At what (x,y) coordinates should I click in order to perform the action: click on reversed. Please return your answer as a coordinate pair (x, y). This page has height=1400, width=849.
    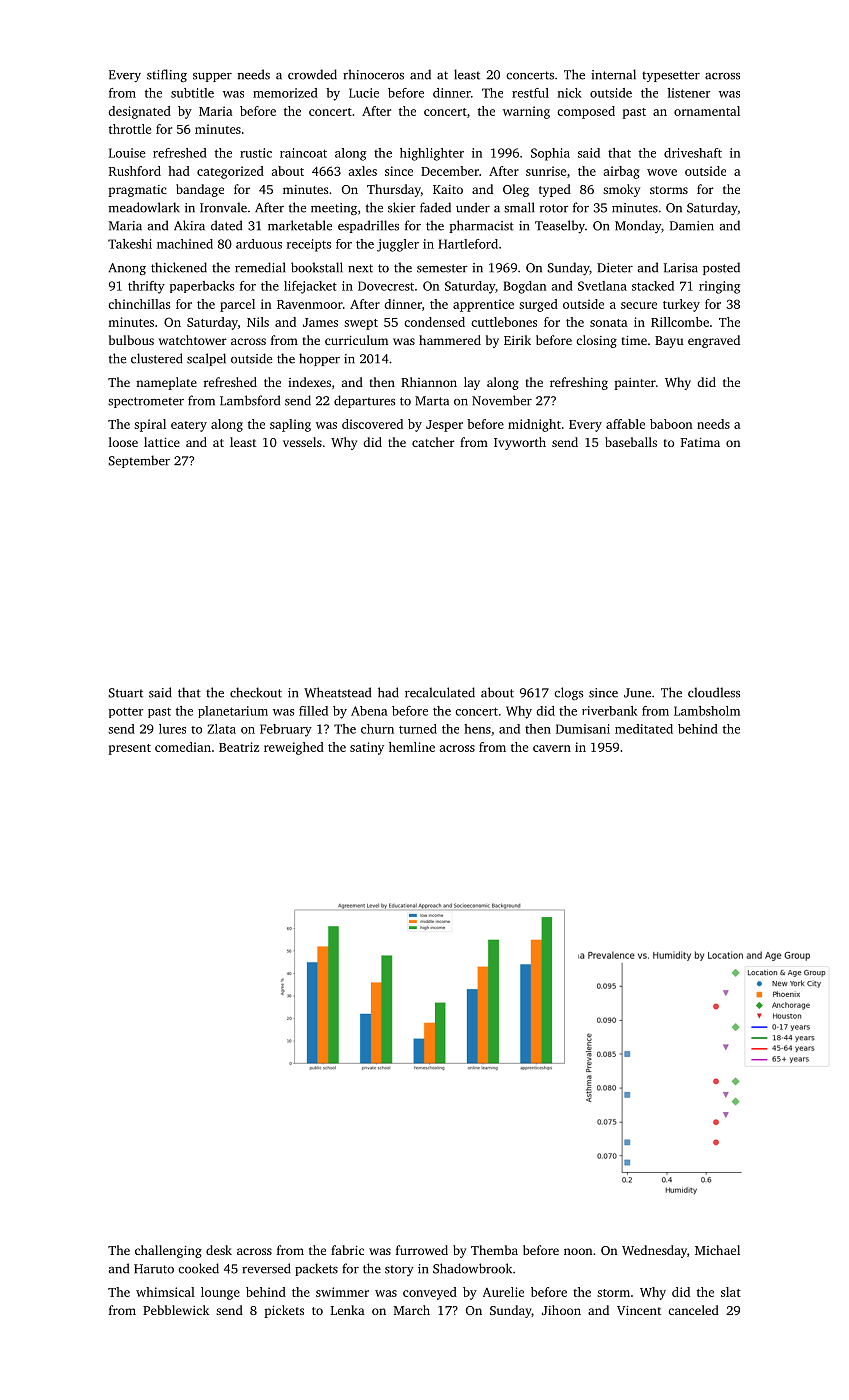
    Looking at the image, I should click on (266, 1268).
